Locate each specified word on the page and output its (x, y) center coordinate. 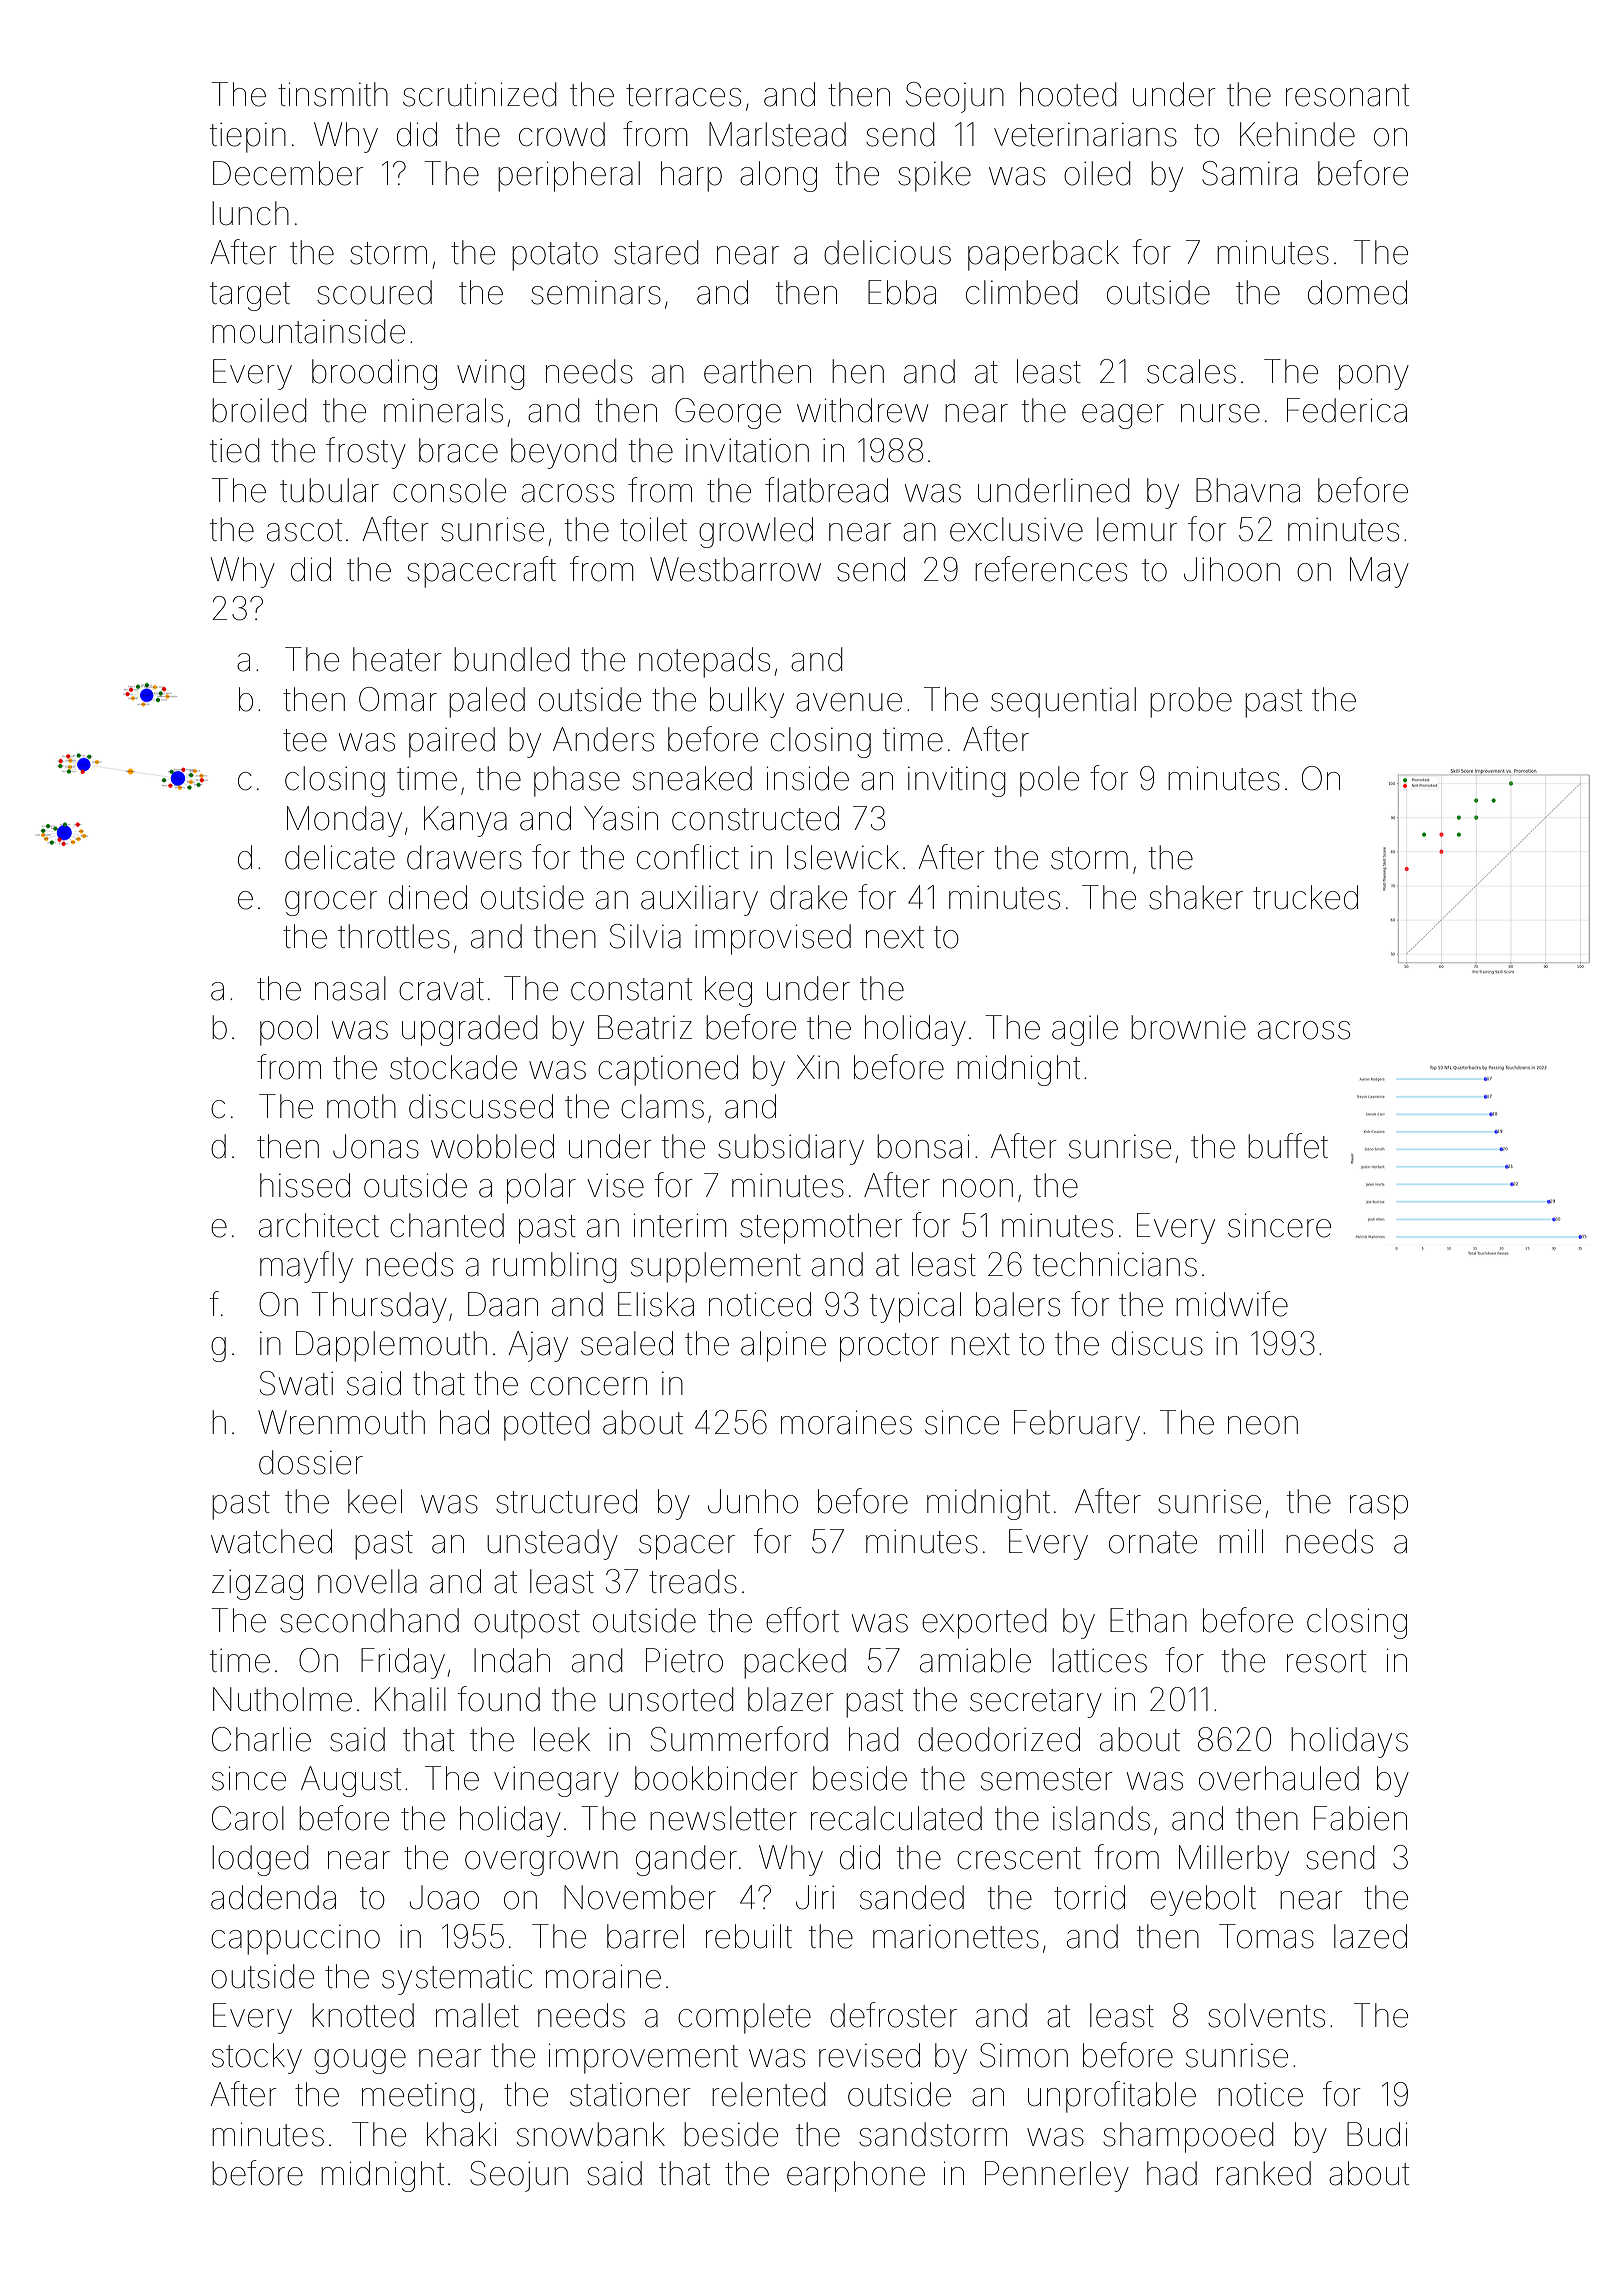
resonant (1347, 95)
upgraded (469, 1030)
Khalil (410, 1699)
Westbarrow (735, 569)
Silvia (645, 936)
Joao (444, 1897)
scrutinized (479, 94)
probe (1191, 702)
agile (1085, 1030)
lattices (1099, 1660)
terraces (683, 95)
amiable (975, 1660)
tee (305, 740)
